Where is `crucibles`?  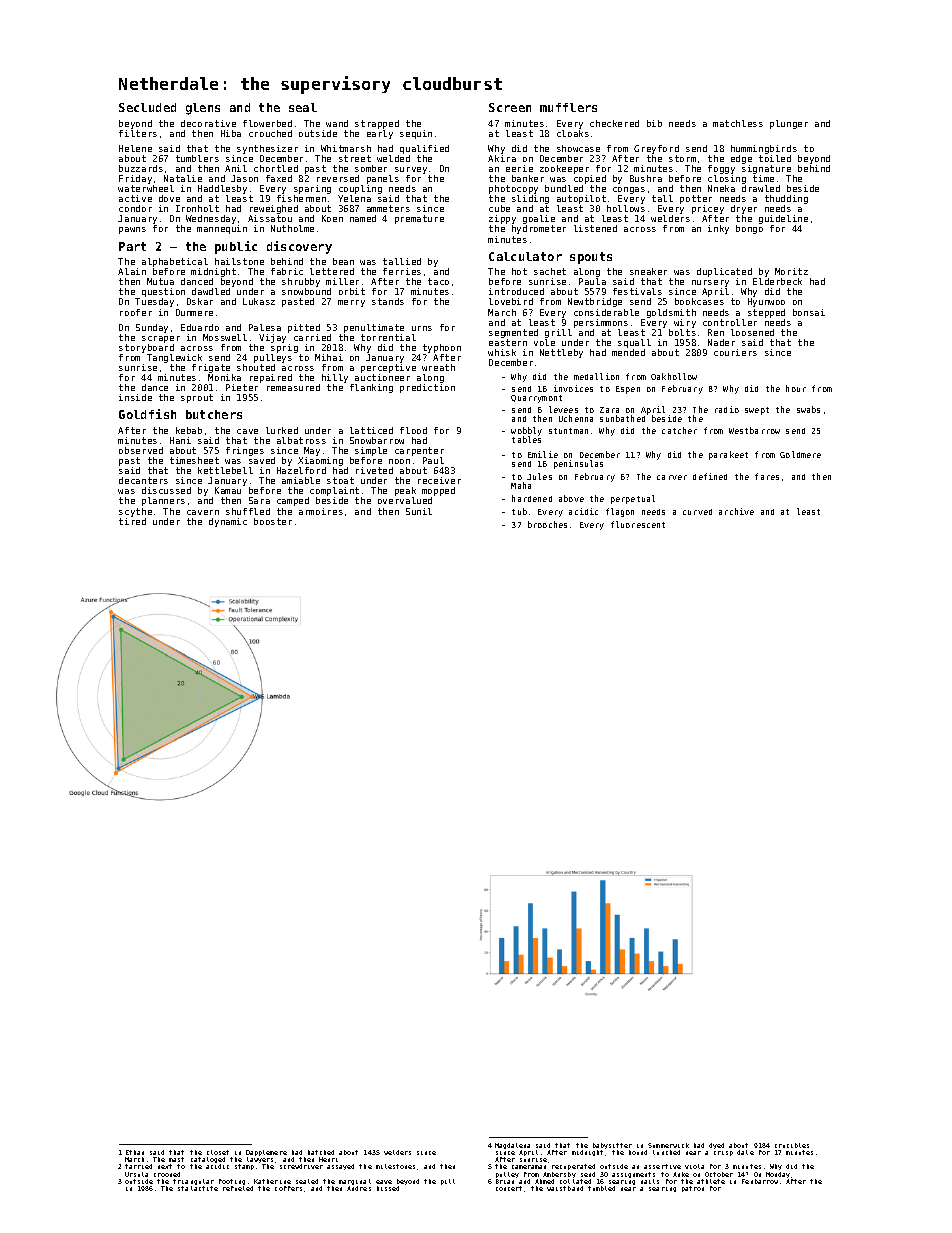 crucibles is located at coordinates (792, 1145).
